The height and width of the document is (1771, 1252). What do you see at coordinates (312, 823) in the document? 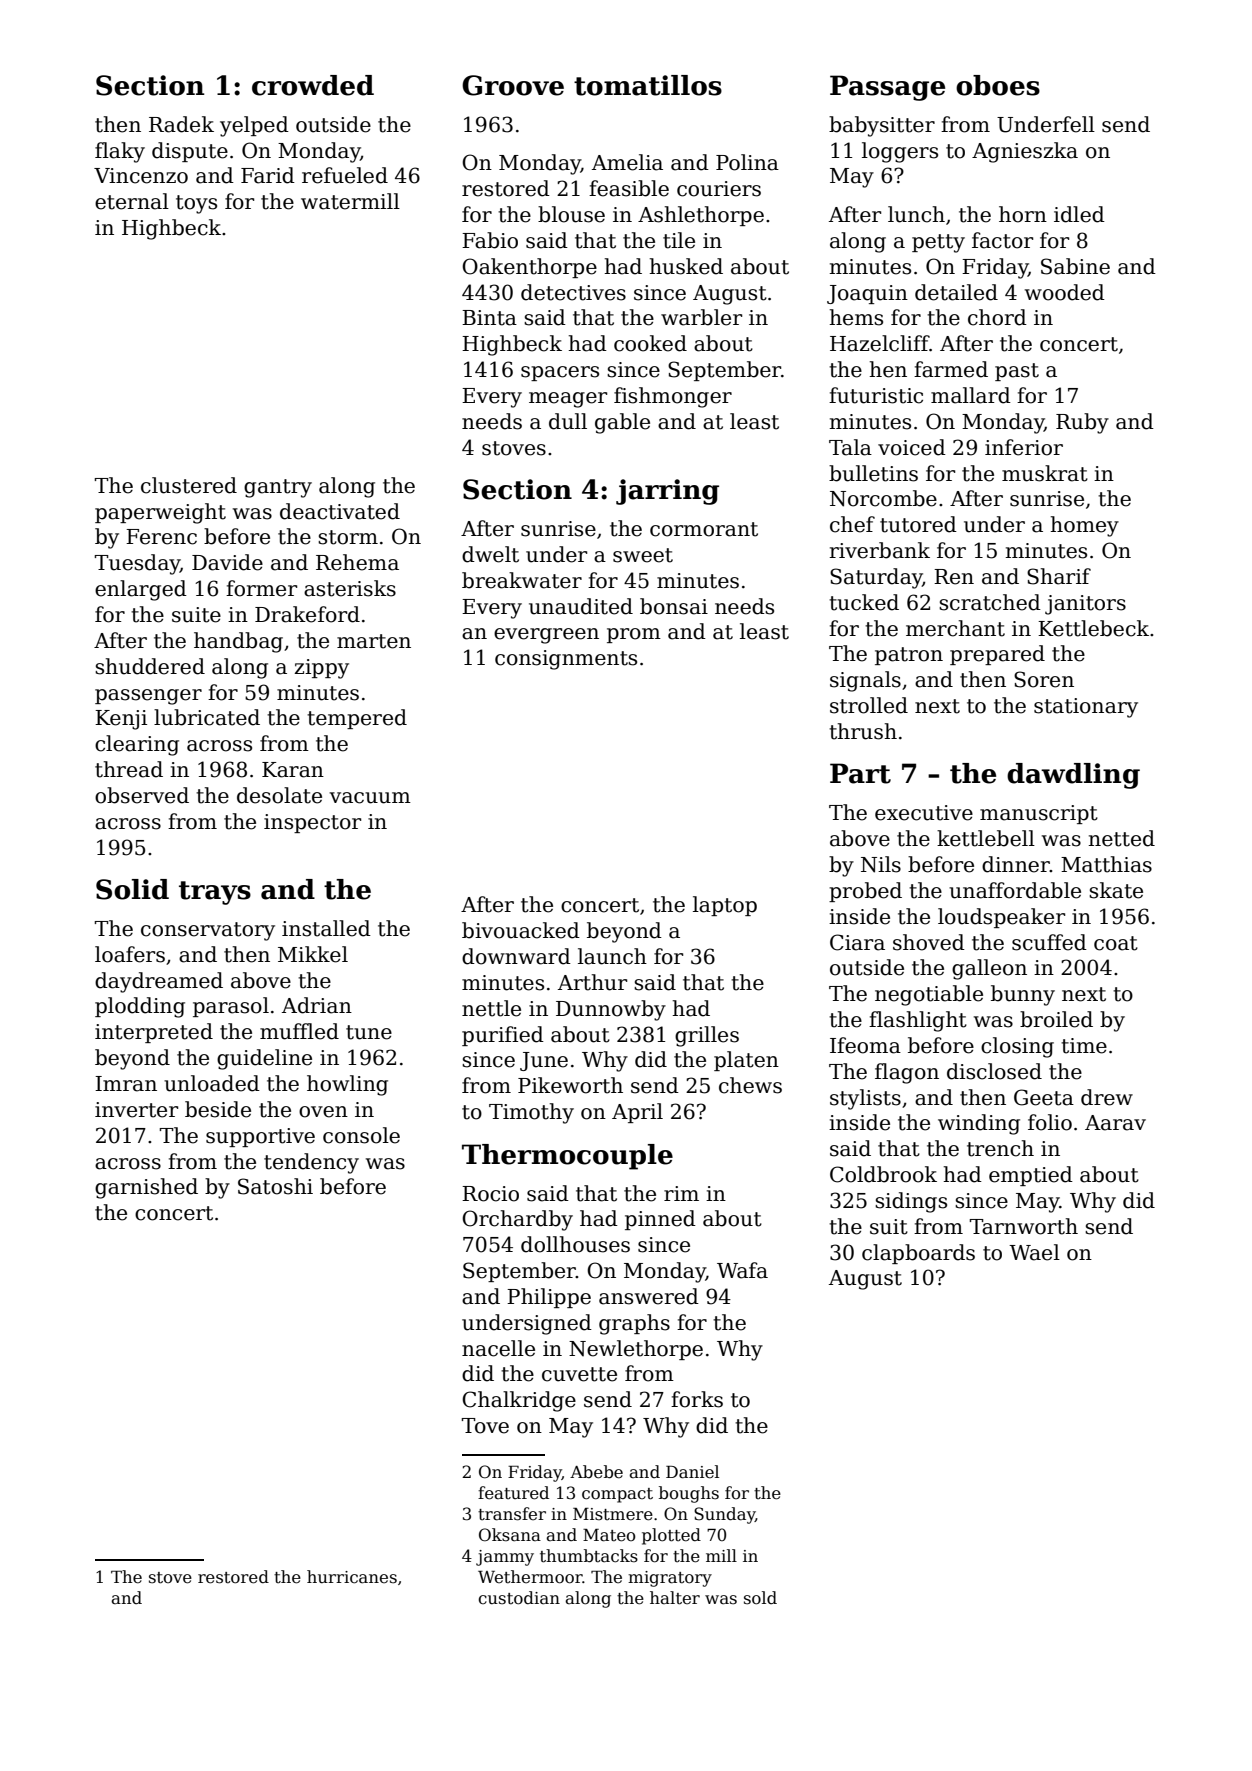
I see `inspector` at bounding box center [312, 823].
